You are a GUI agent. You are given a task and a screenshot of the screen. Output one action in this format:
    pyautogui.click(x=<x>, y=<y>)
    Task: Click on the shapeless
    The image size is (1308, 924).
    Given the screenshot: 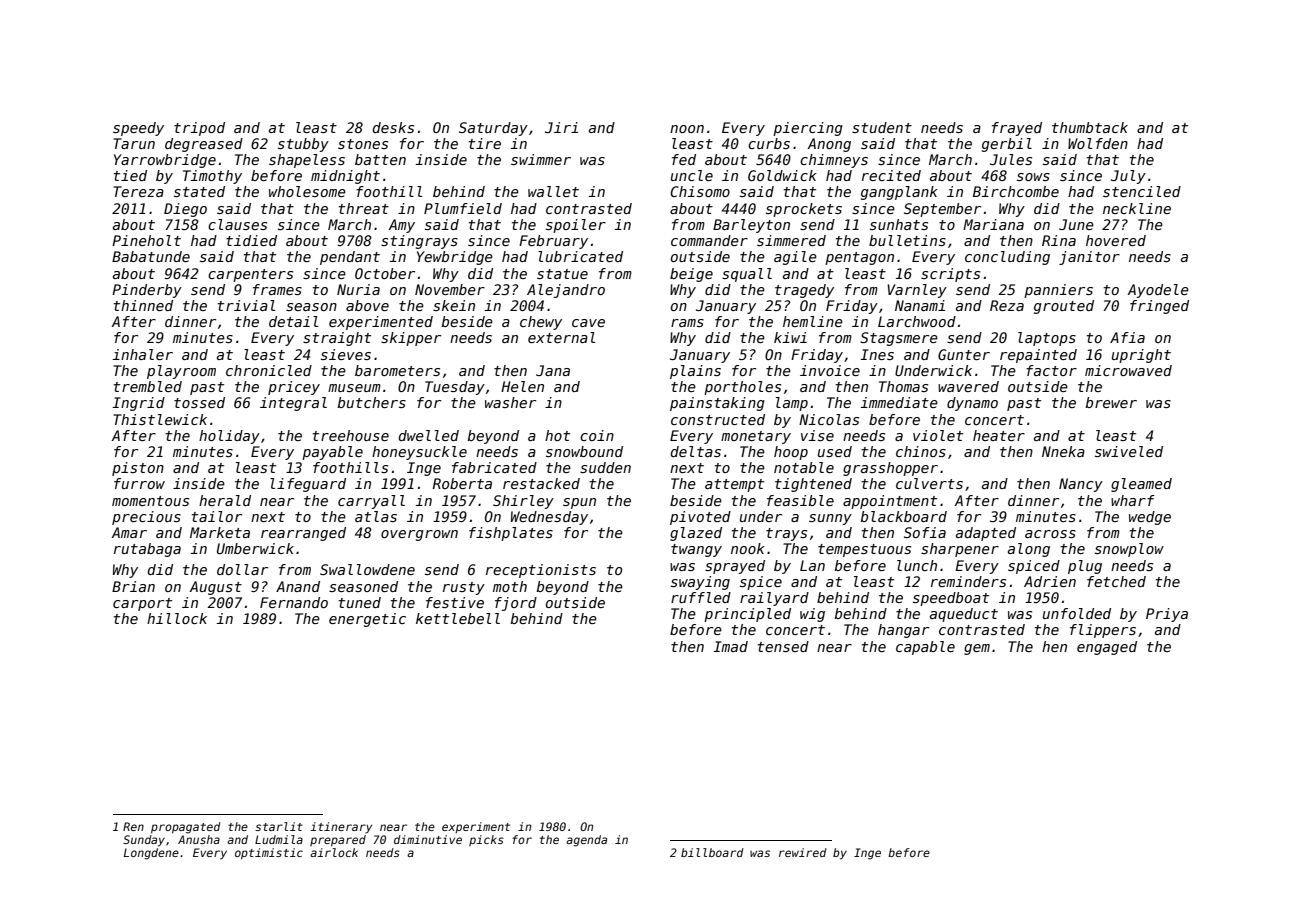 What is the action you would take?
    pyautogui.click(x=307, y=161)
